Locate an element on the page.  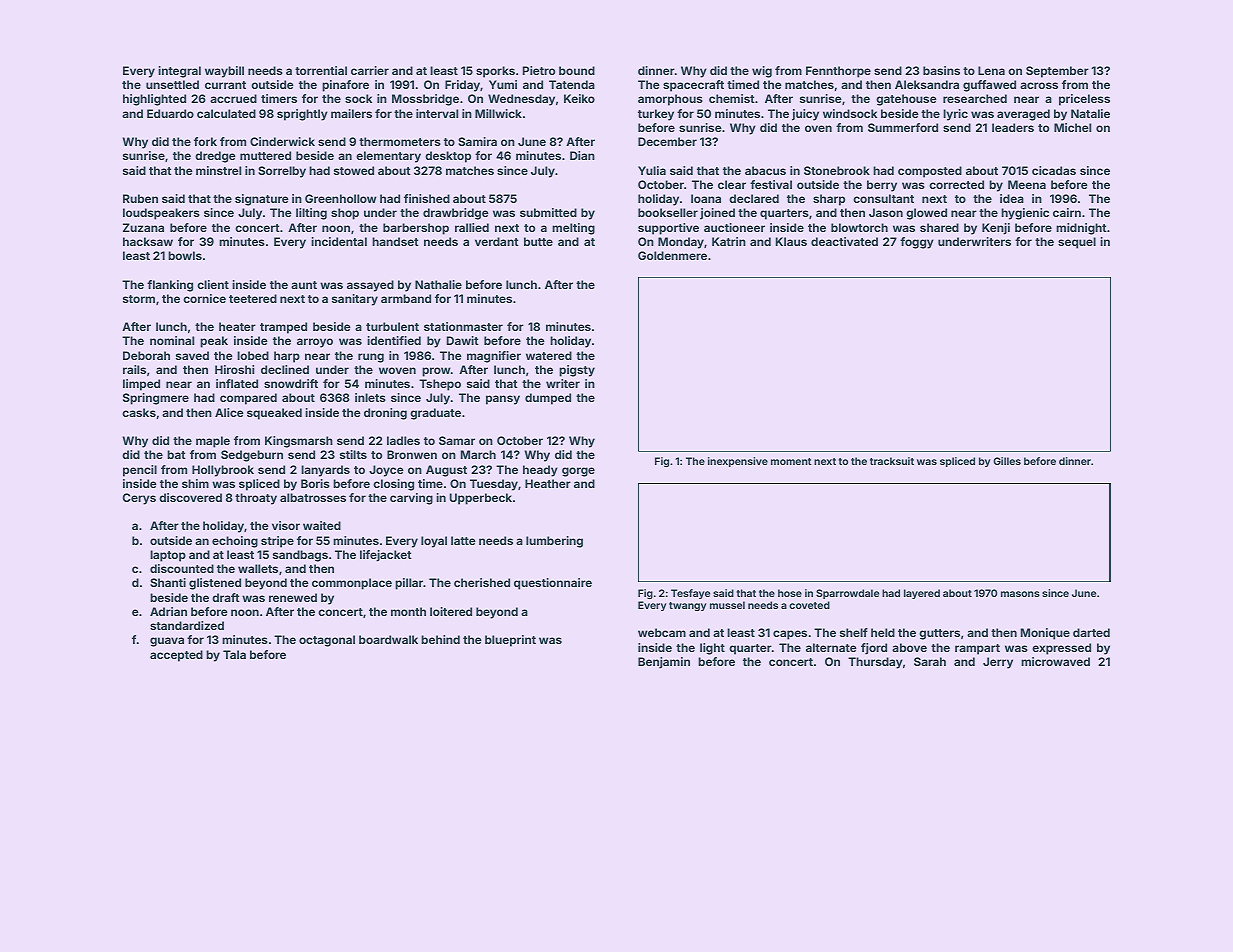
renewed is located at coordinates (293, 597).
